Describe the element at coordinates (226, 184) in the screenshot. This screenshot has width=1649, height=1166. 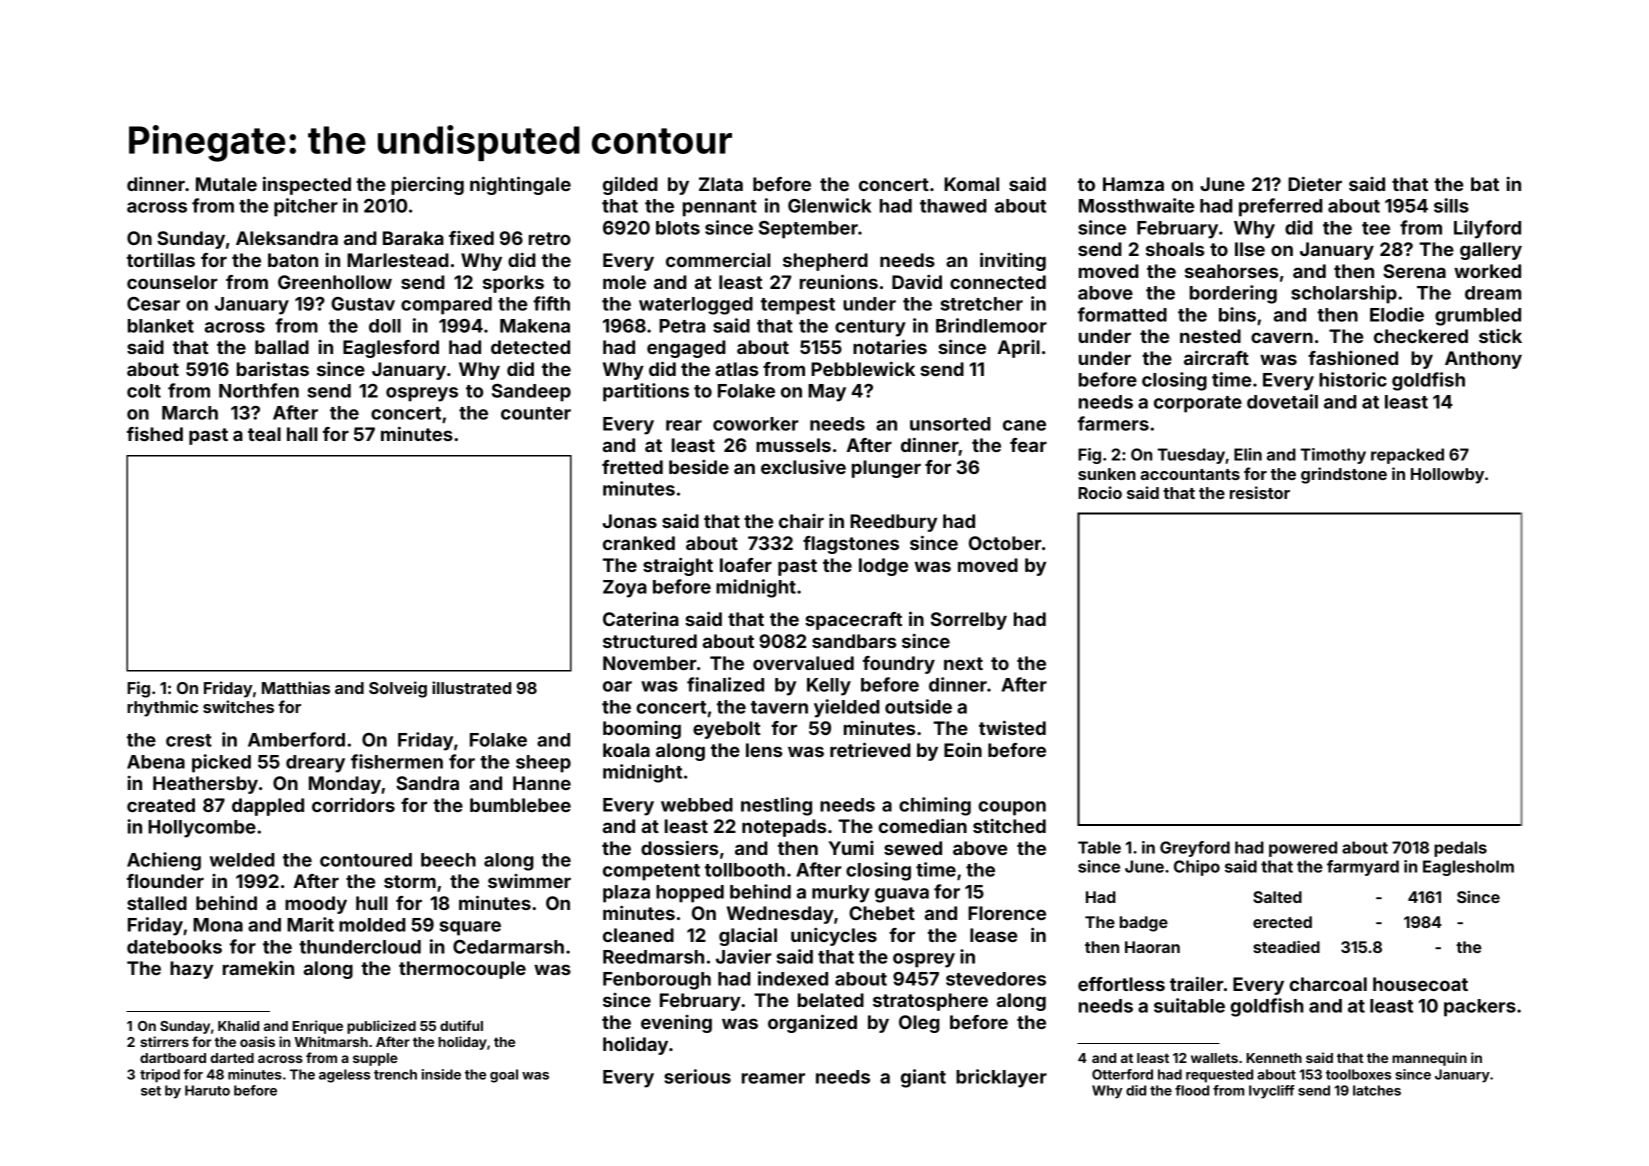
I see `Mutale` at that location.
